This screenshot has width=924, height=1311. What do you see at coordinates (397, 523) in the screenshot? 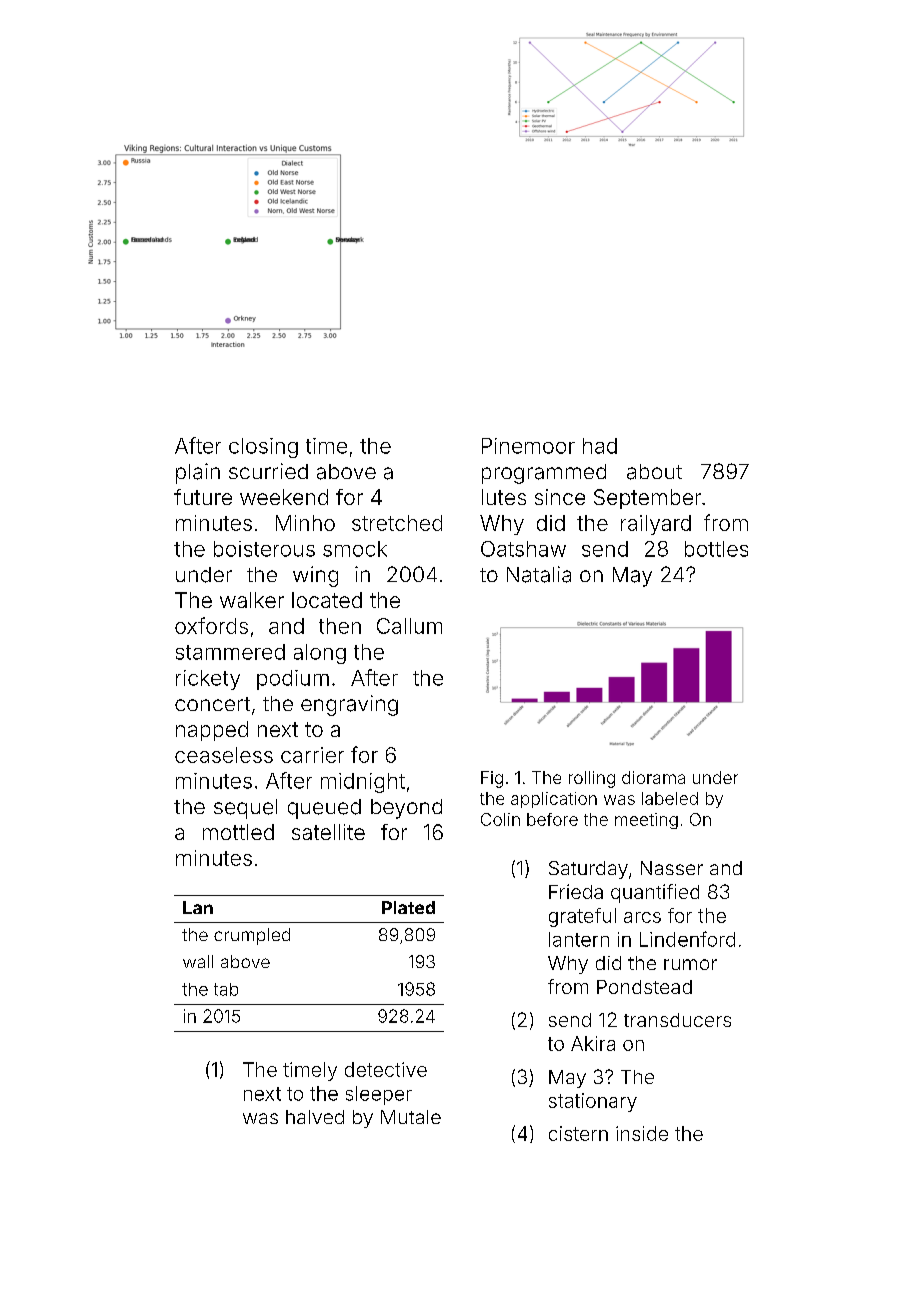
I see `stretched` at bounding box center [397, 523].
